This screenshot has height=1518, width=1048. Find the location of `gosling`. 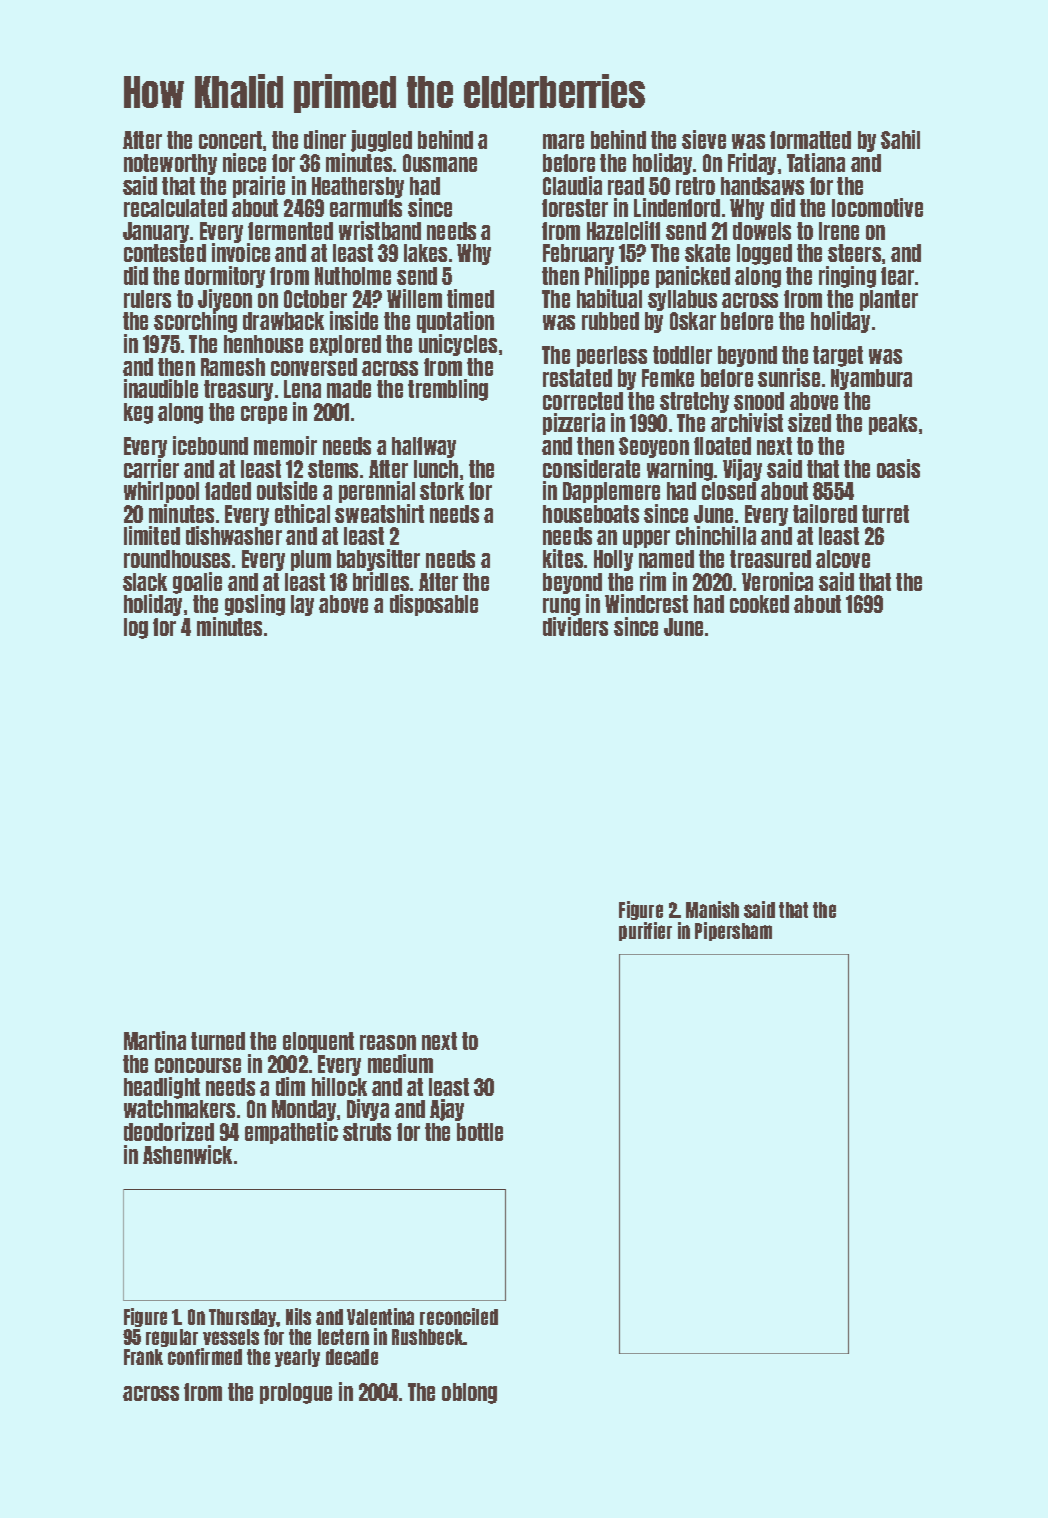

gosling is located at coordinates (255, 605).
